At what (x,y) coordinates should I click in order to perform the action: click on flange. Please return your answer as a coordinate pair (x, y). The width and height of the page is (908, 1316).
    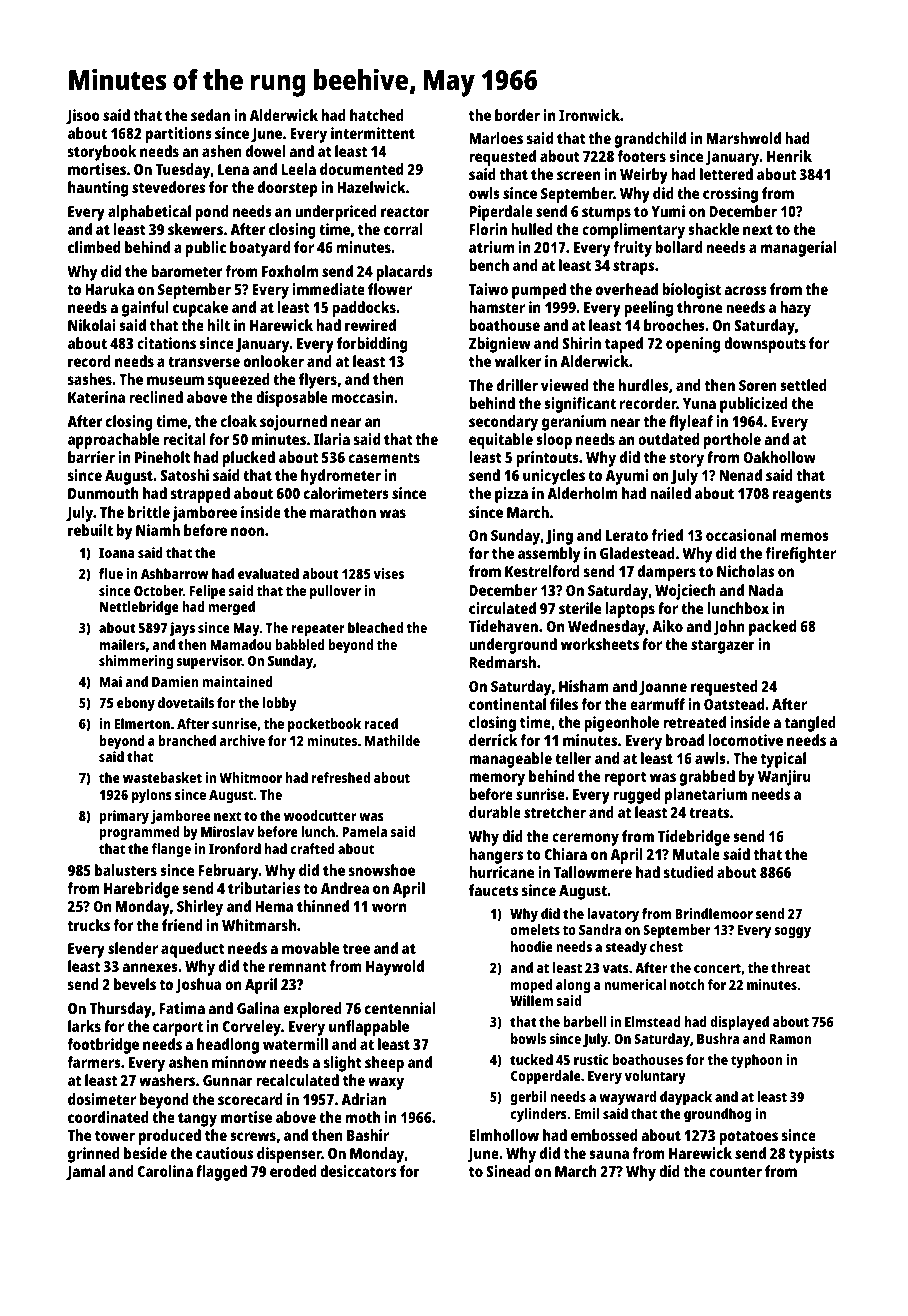
    Looking at the image, I should click on (171, 850).
